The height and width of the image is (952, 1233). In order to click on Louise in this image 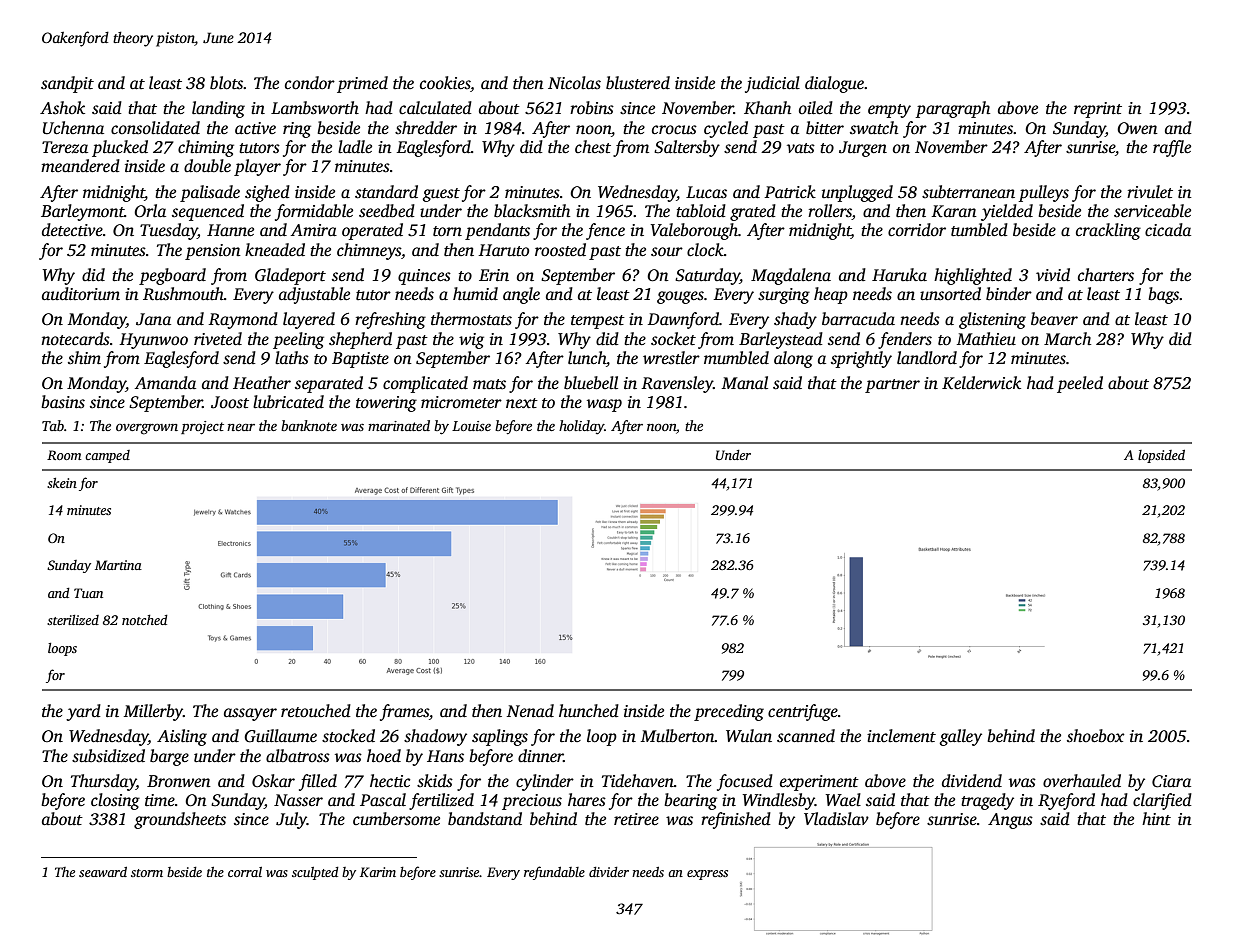, I will do `click(471, 426)`.
